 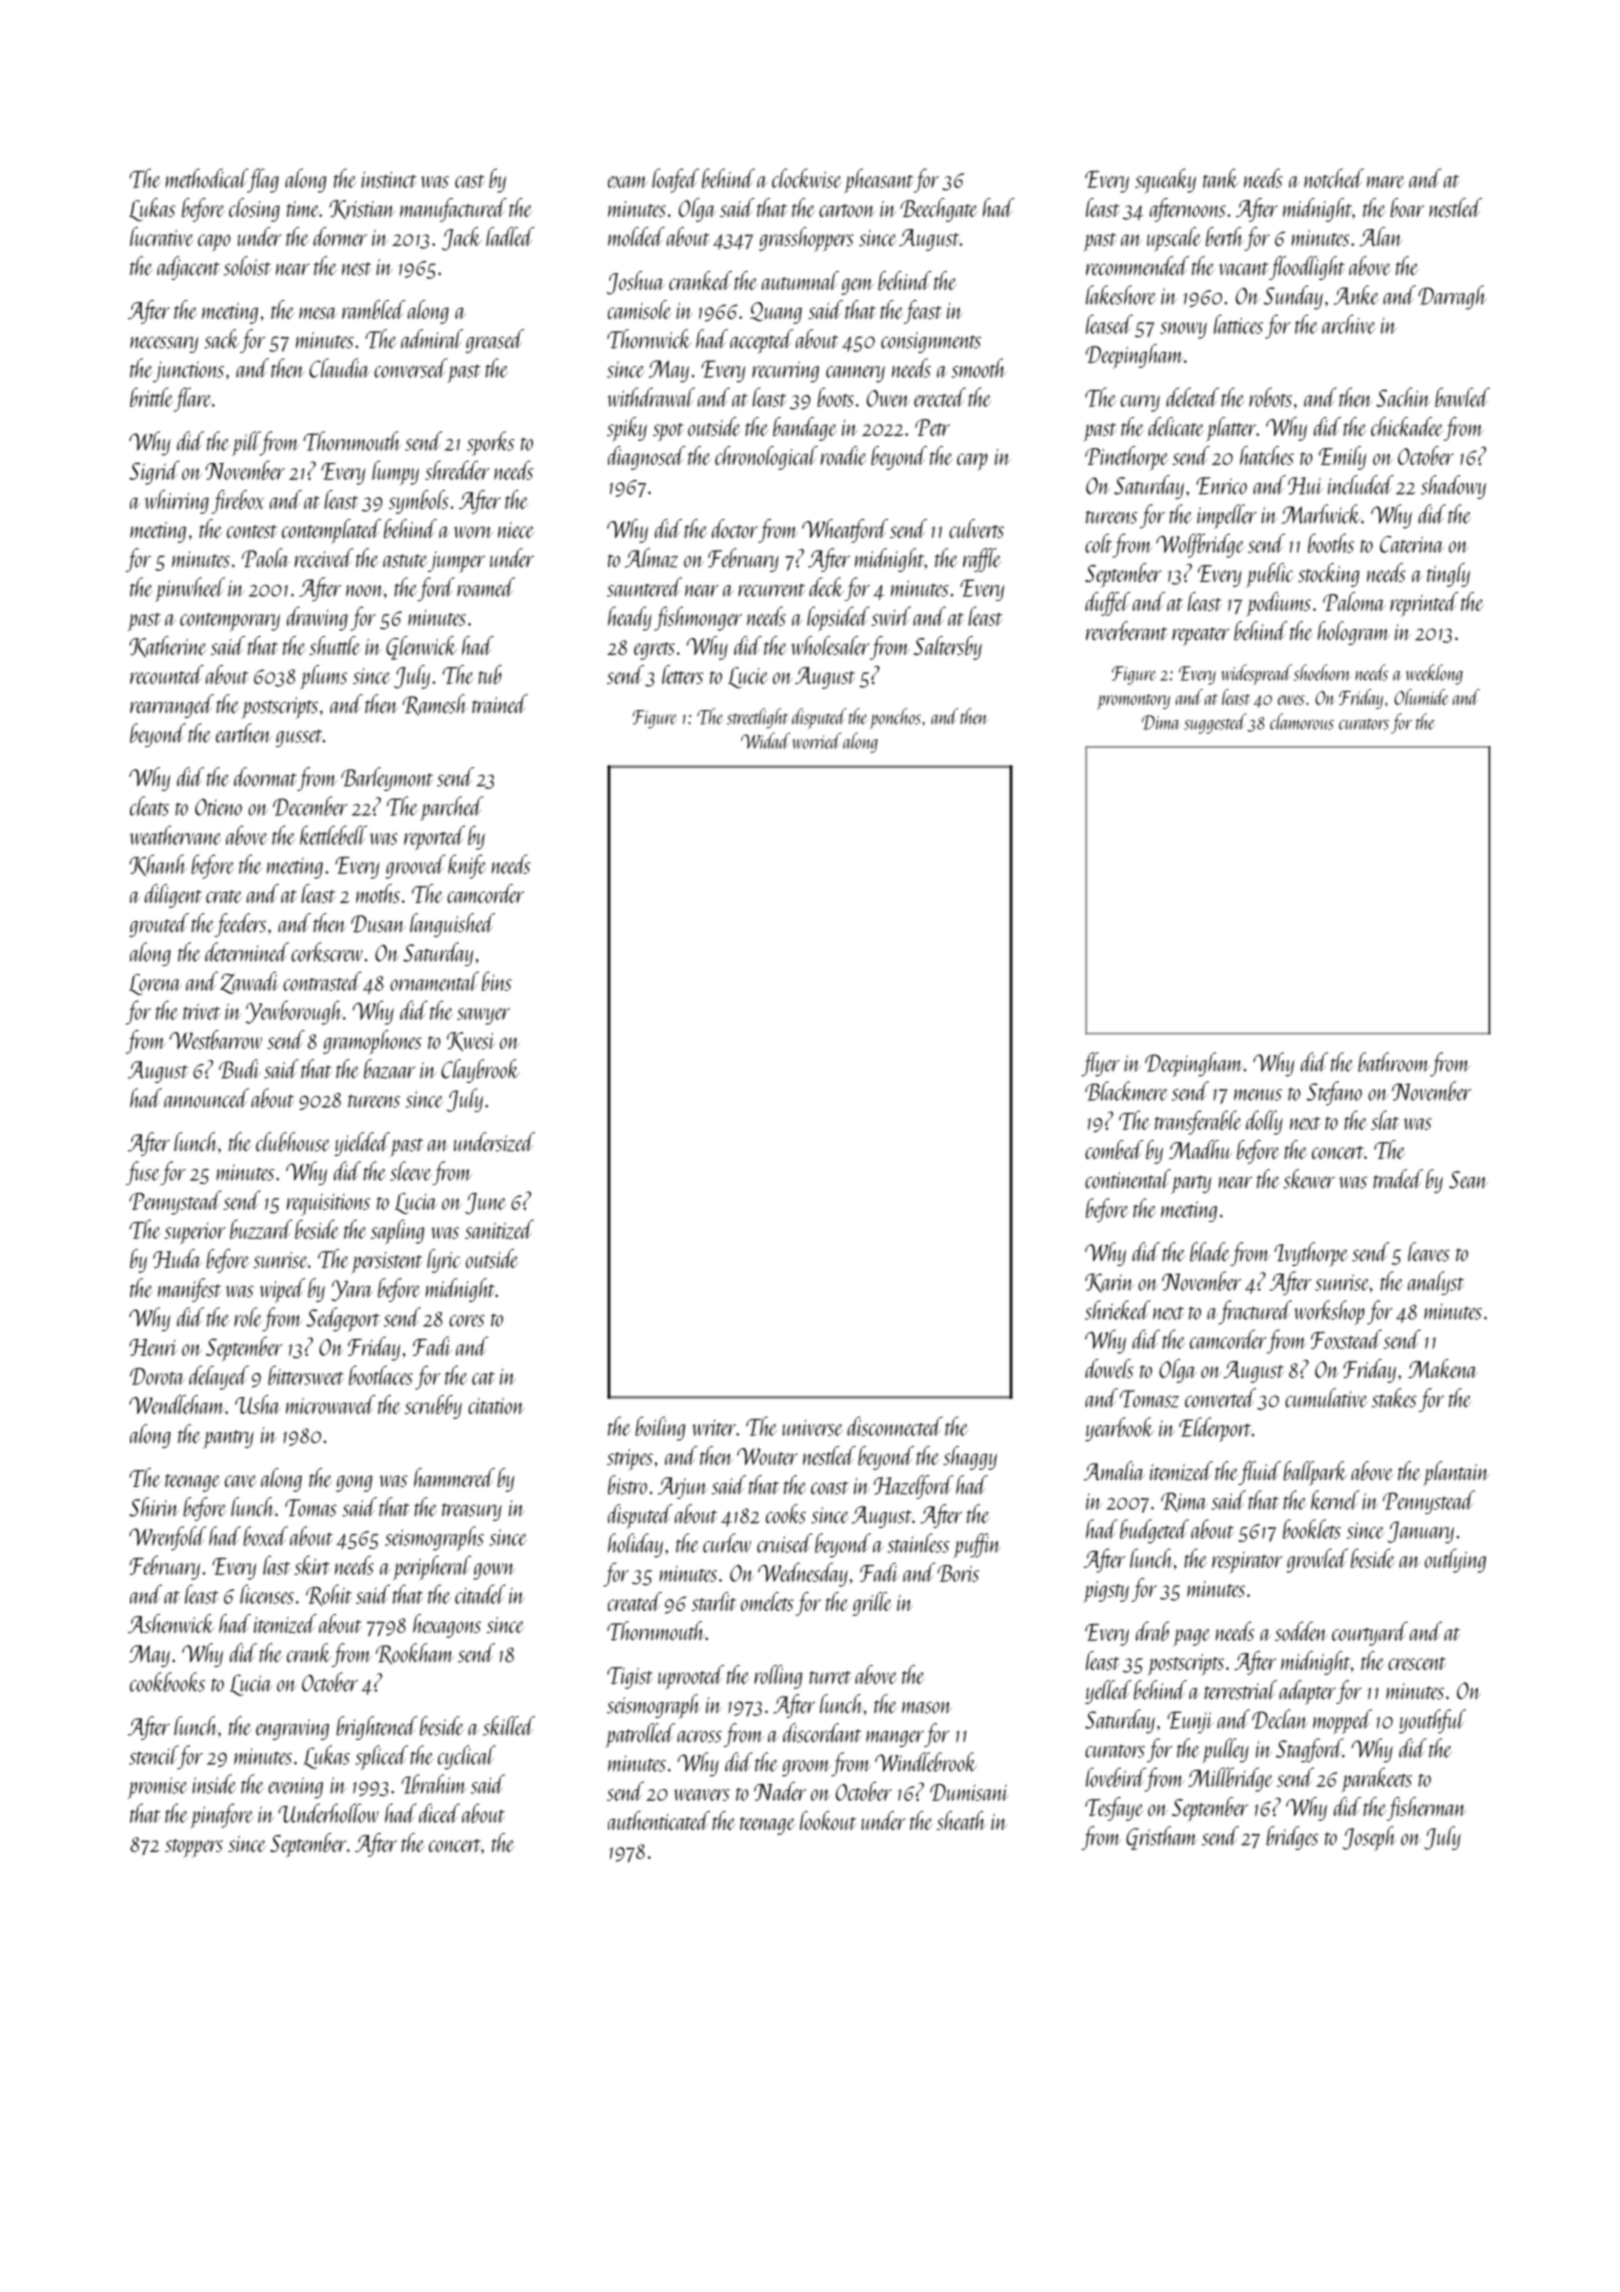 What do you see at coordinates (327, 952) in the screenshot?
I see `corkscrew` at bounding box center [327, 952].
